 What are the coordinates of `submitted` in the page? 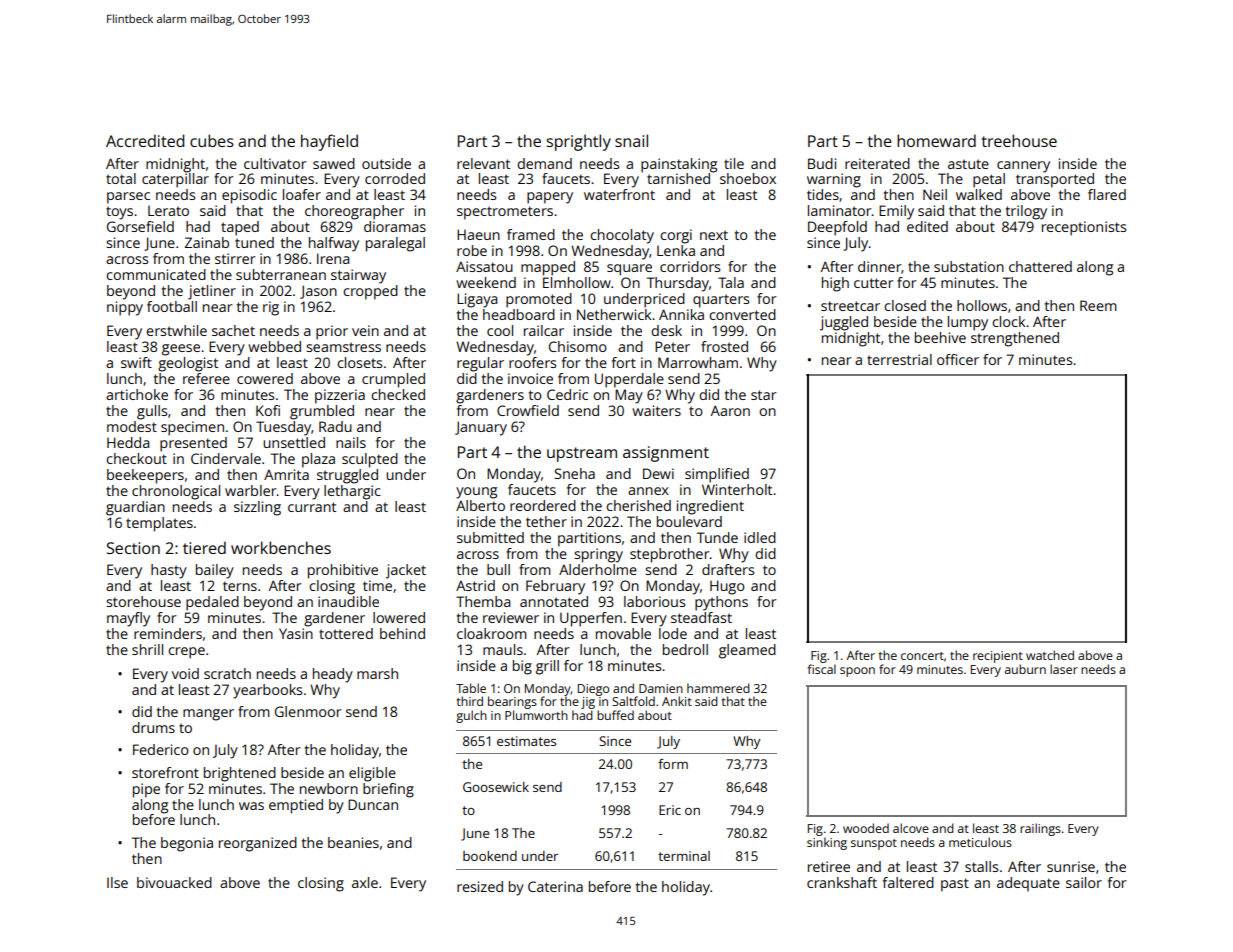 It's located at (490, 537).
